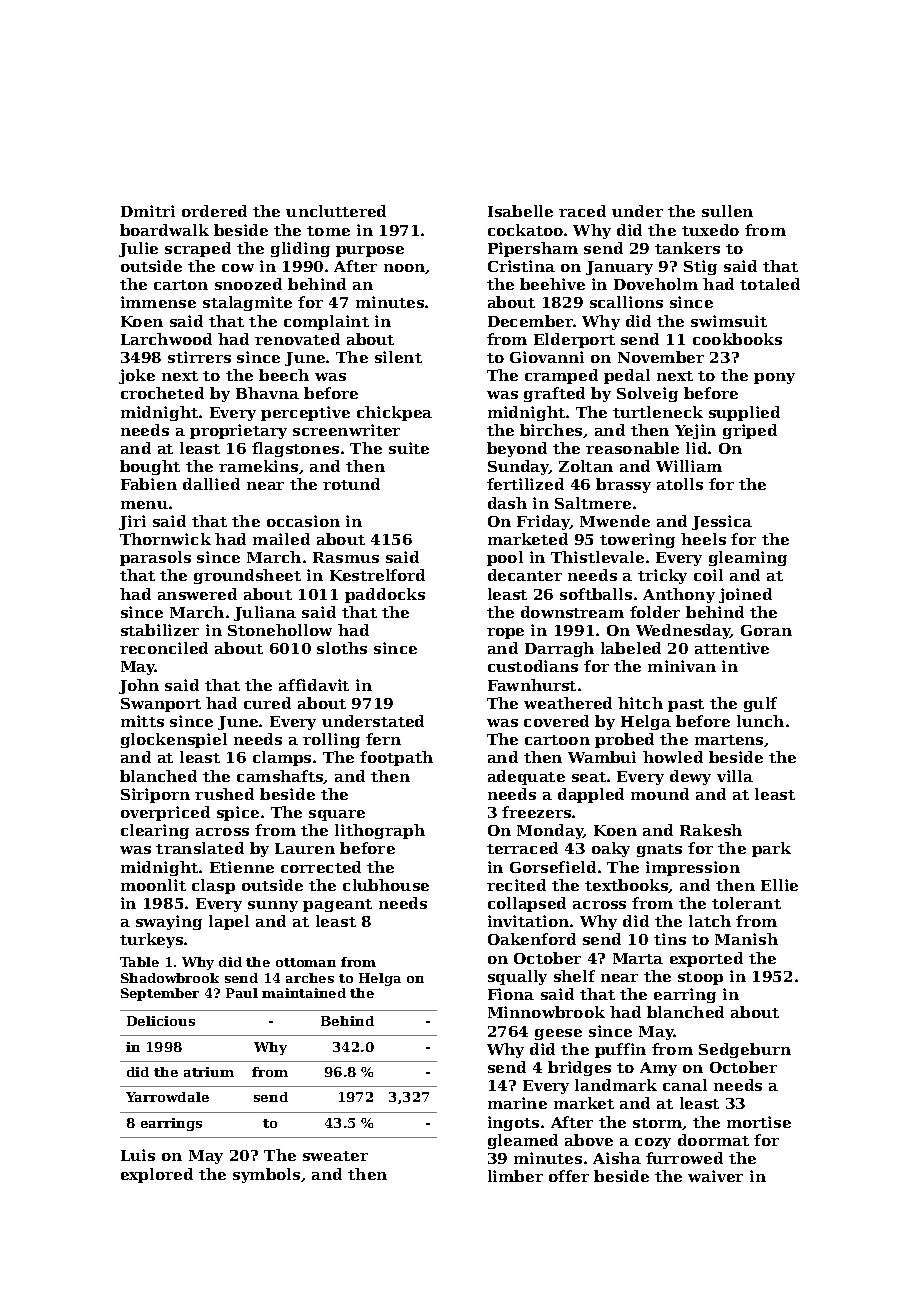  Describe the element at coordinates (214, 211) in the screenshot. I see `ordered` at that location.
